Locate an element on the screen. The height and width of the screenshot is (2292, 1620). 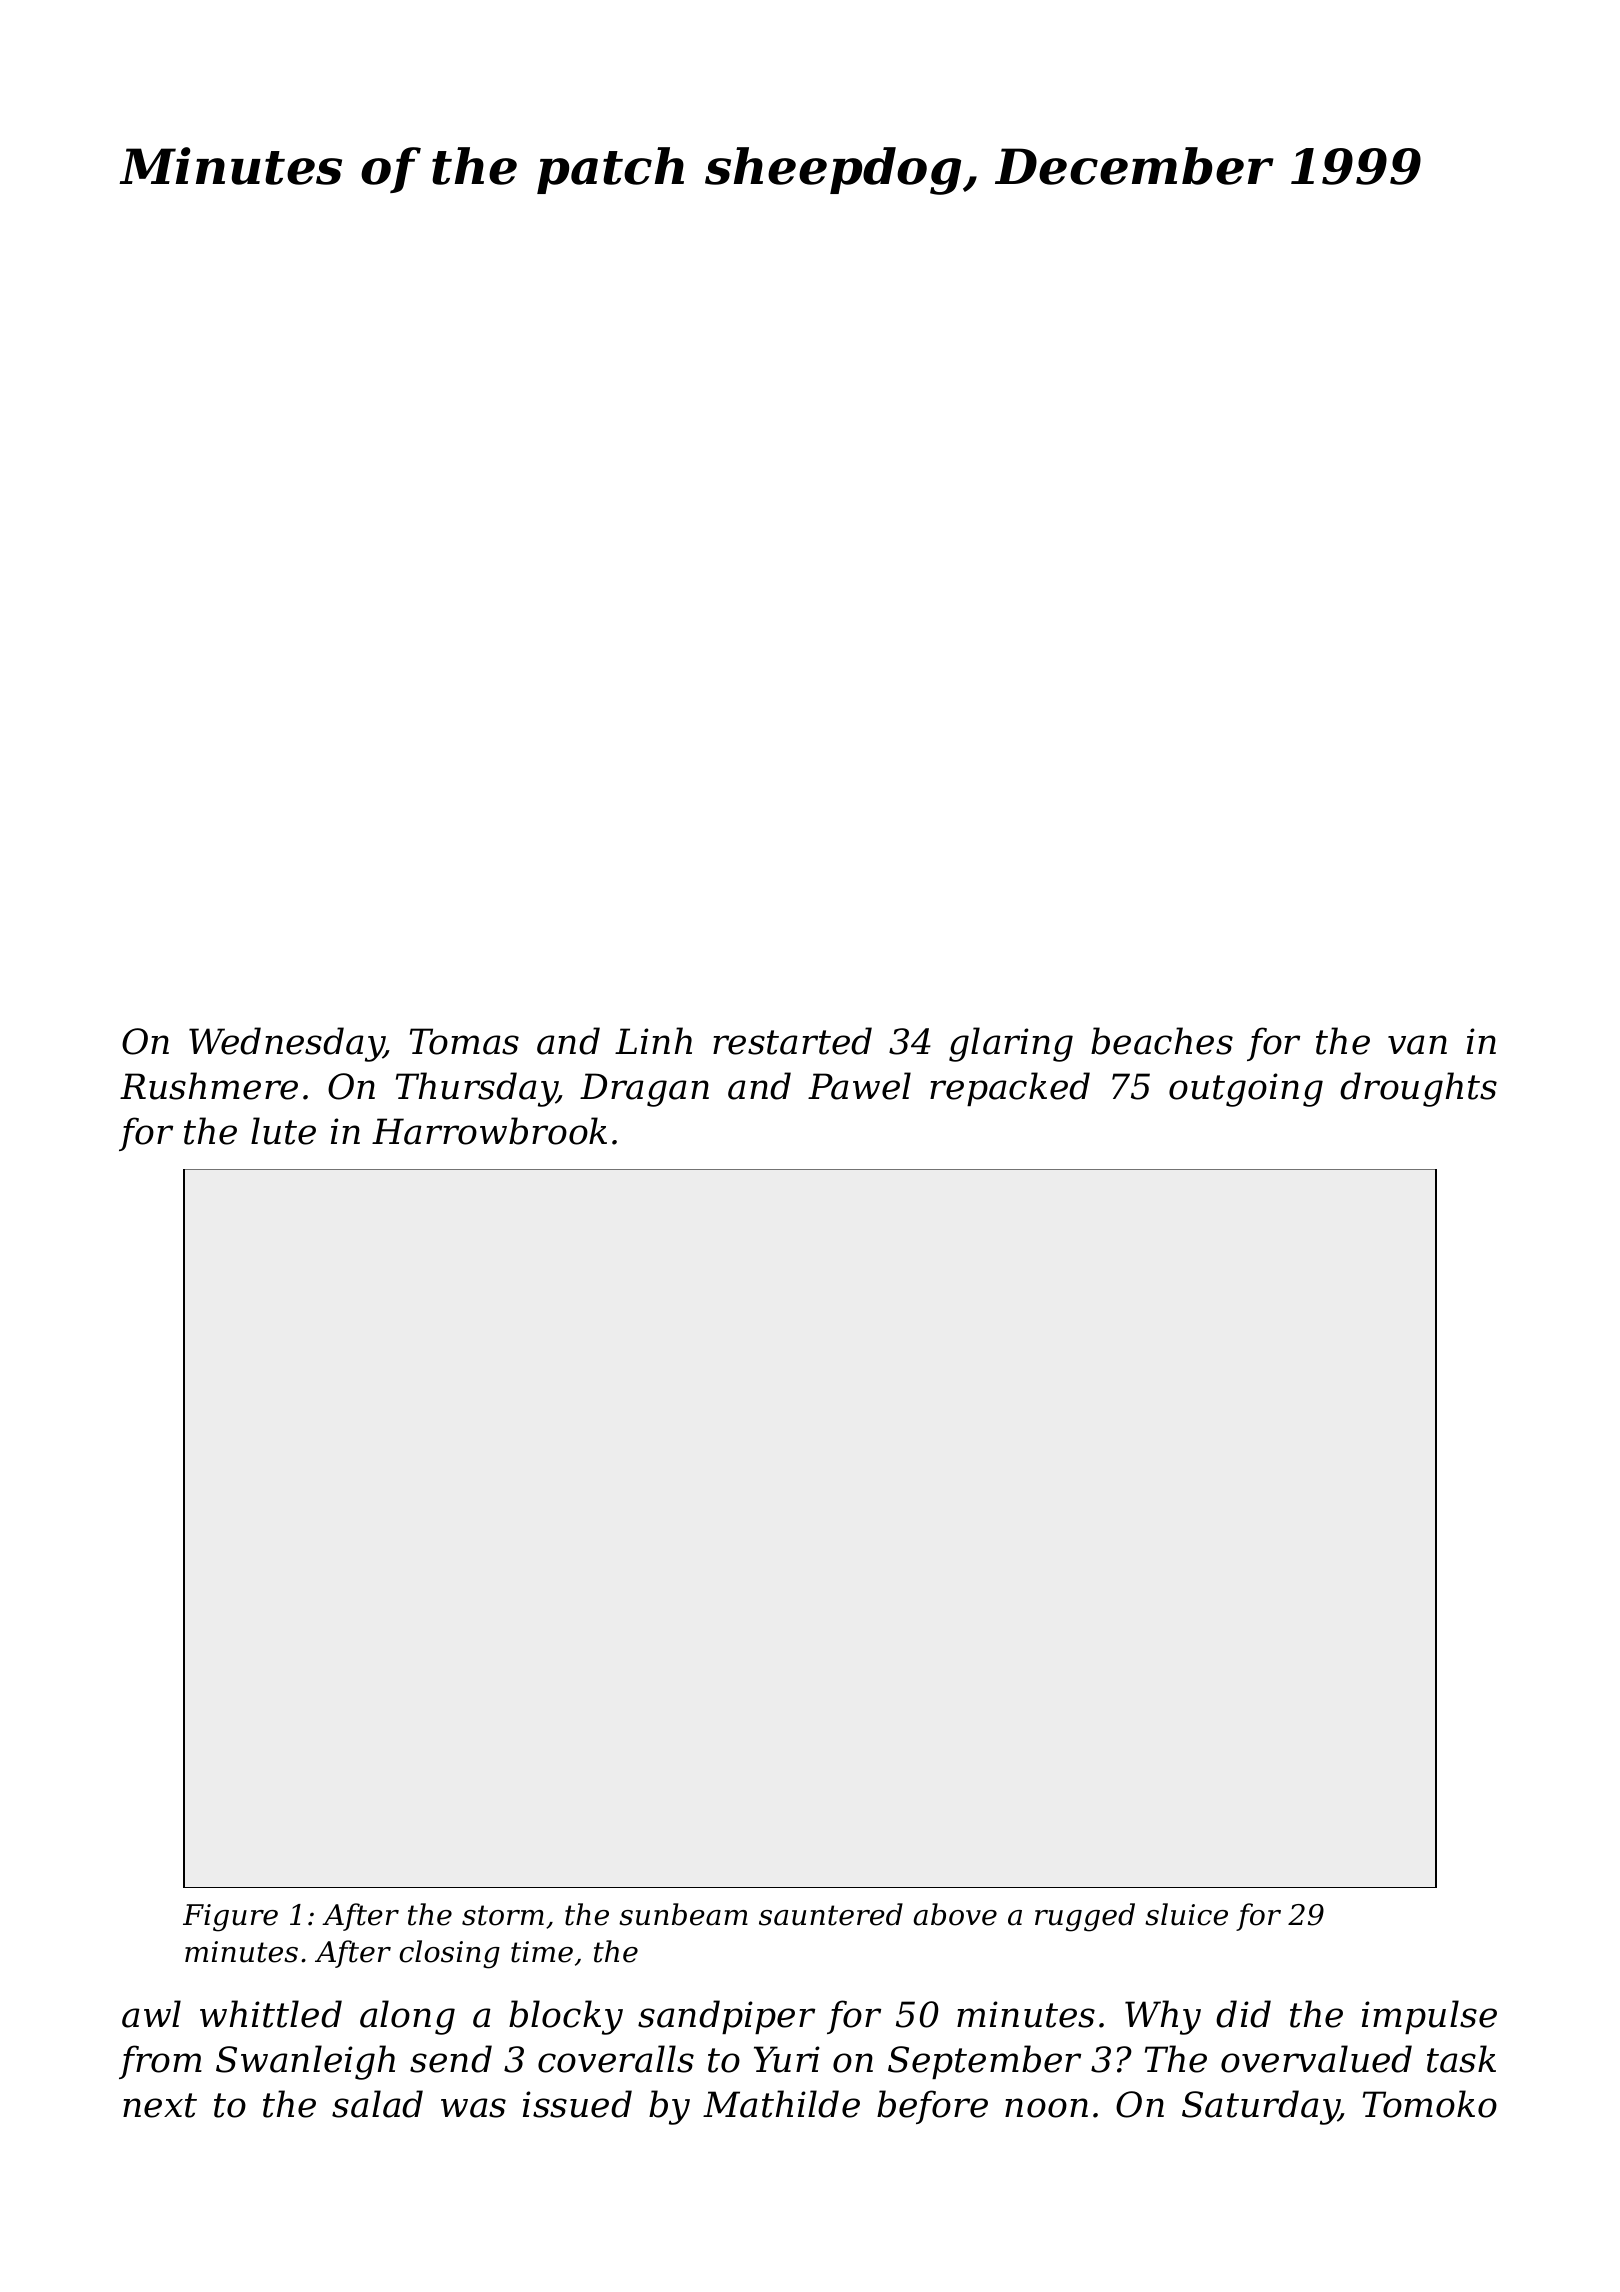
salad is located at coordinates (377, 2104).
